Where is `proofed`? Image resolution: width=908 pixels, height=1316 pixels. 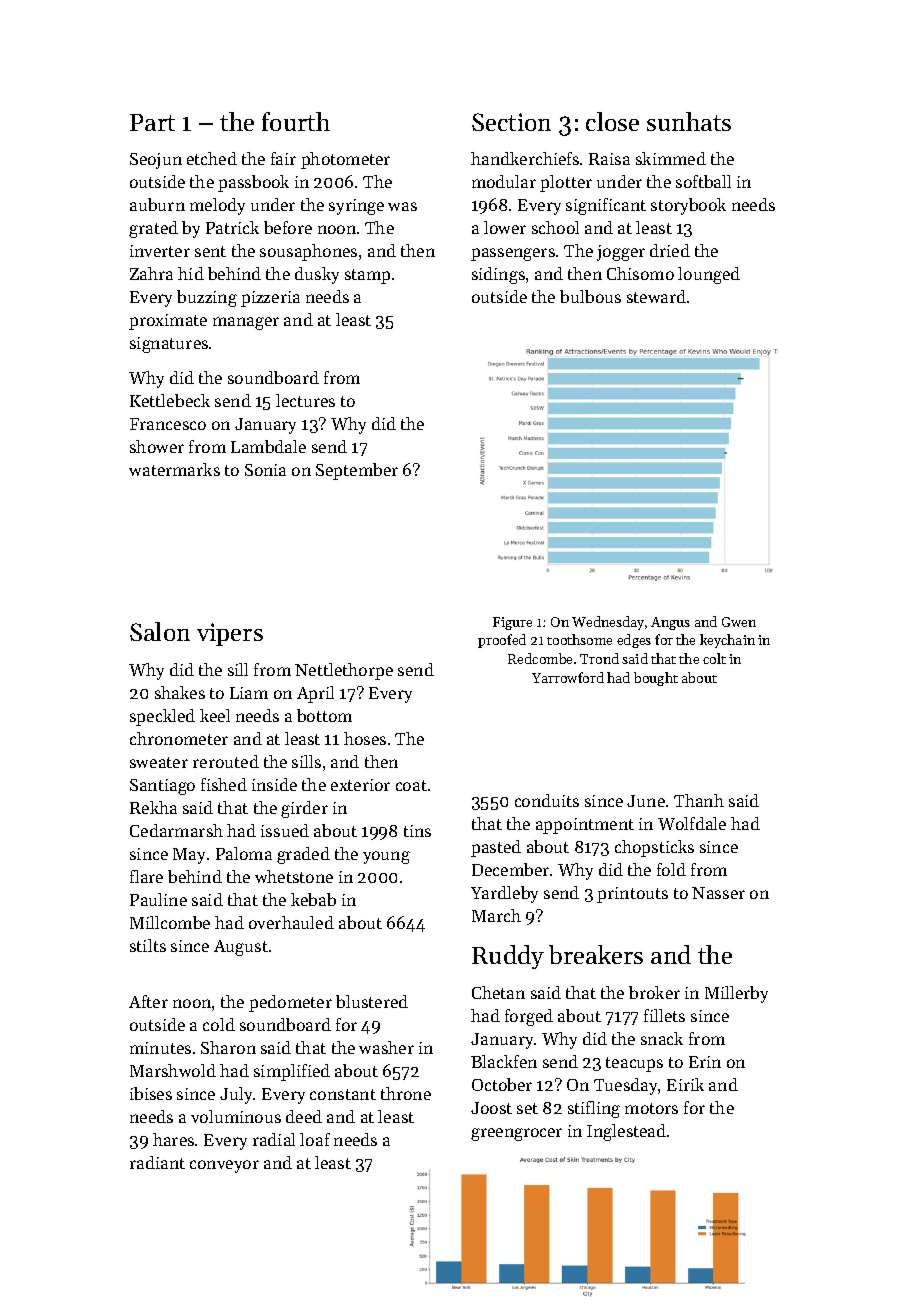 proofed is located at coordinates (502, 641).
